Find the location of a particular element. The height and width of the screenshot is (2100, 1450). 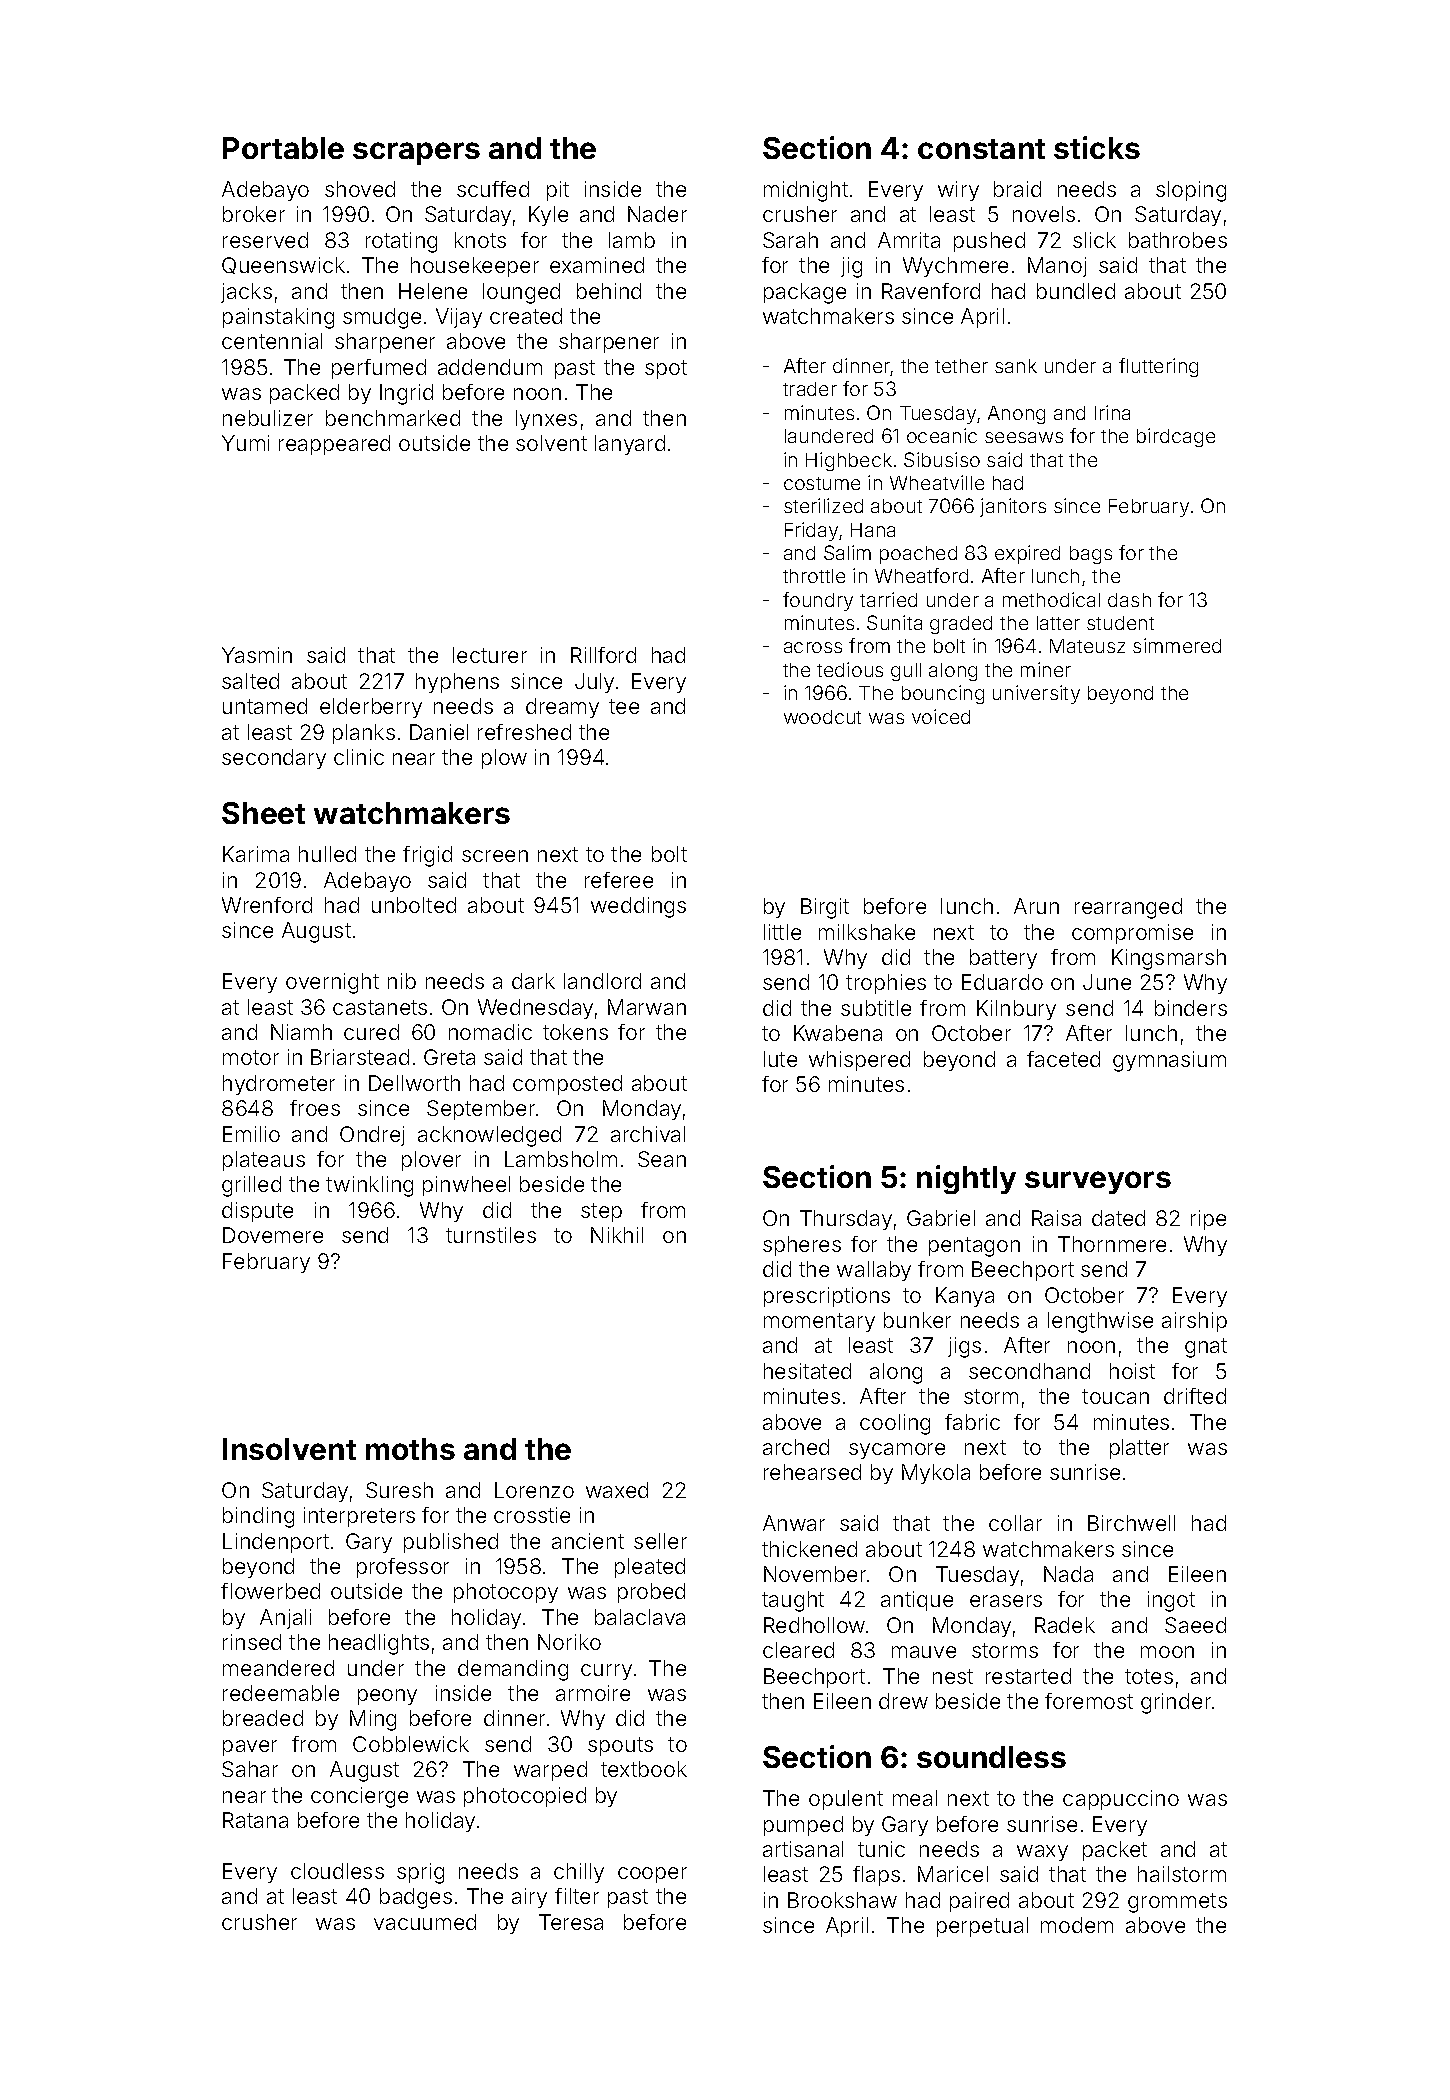

Kilnbury is located at coordinates (1016, 1010).
